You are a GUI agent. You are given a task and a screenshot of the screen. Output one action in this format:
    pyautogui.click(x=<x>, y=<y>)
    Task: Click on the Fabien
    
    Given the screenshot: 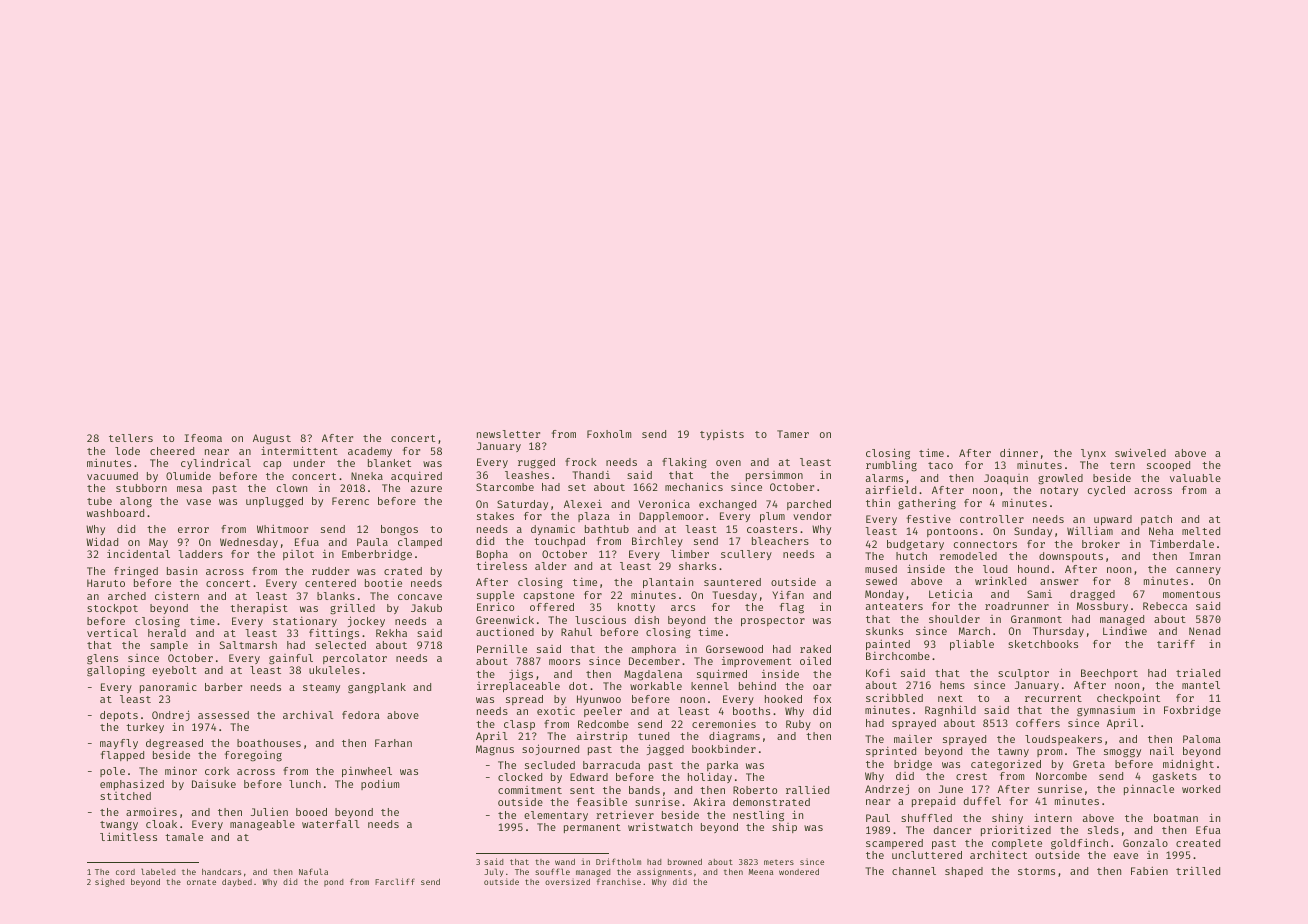 What is the action you would take?
    pyautogui.click(x=1149, y=870)
